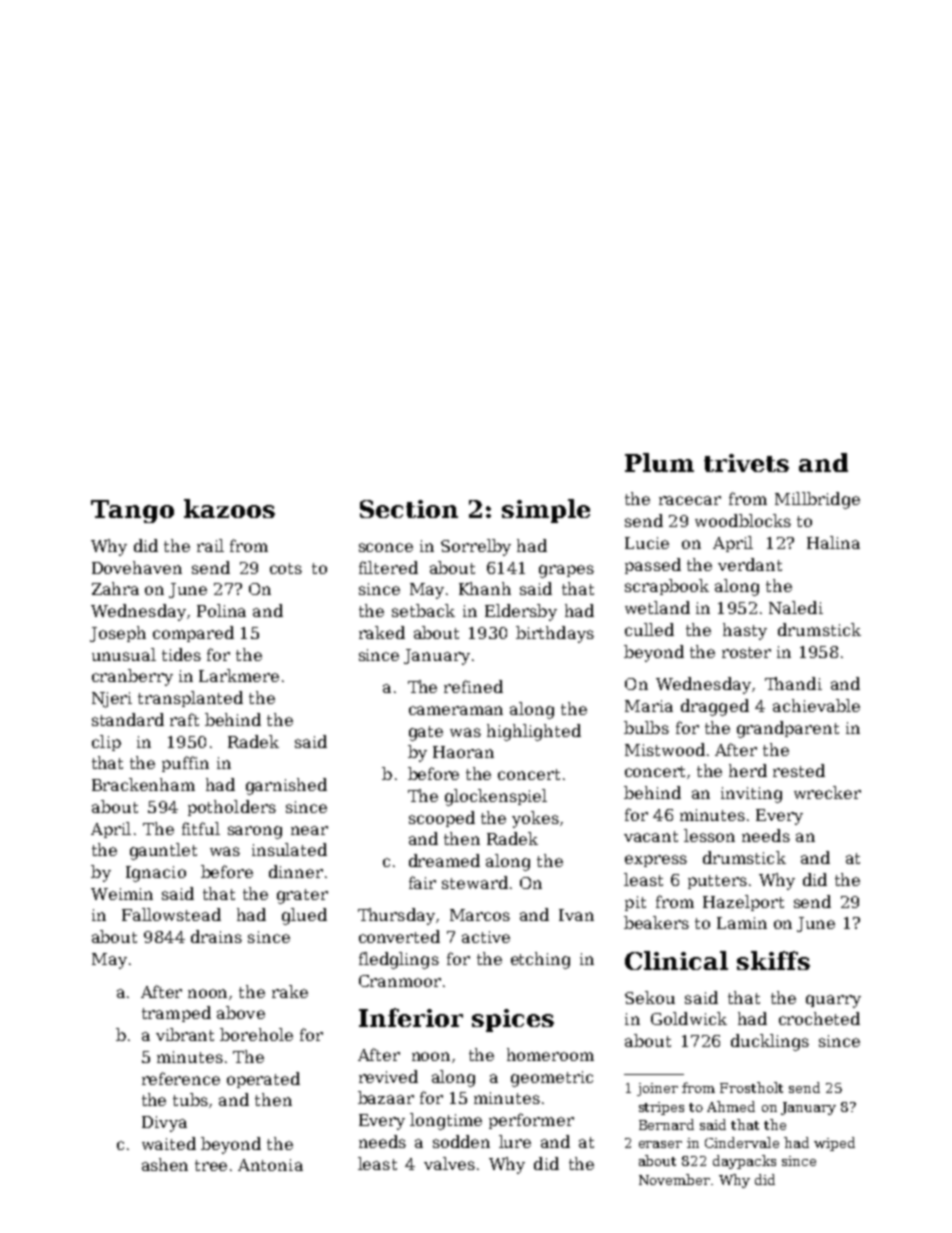 This image has height=1233, width=952. What do you see at coordinates (169, 1143) in the image?
I see `waited` at bounding box center [169, 1143].
